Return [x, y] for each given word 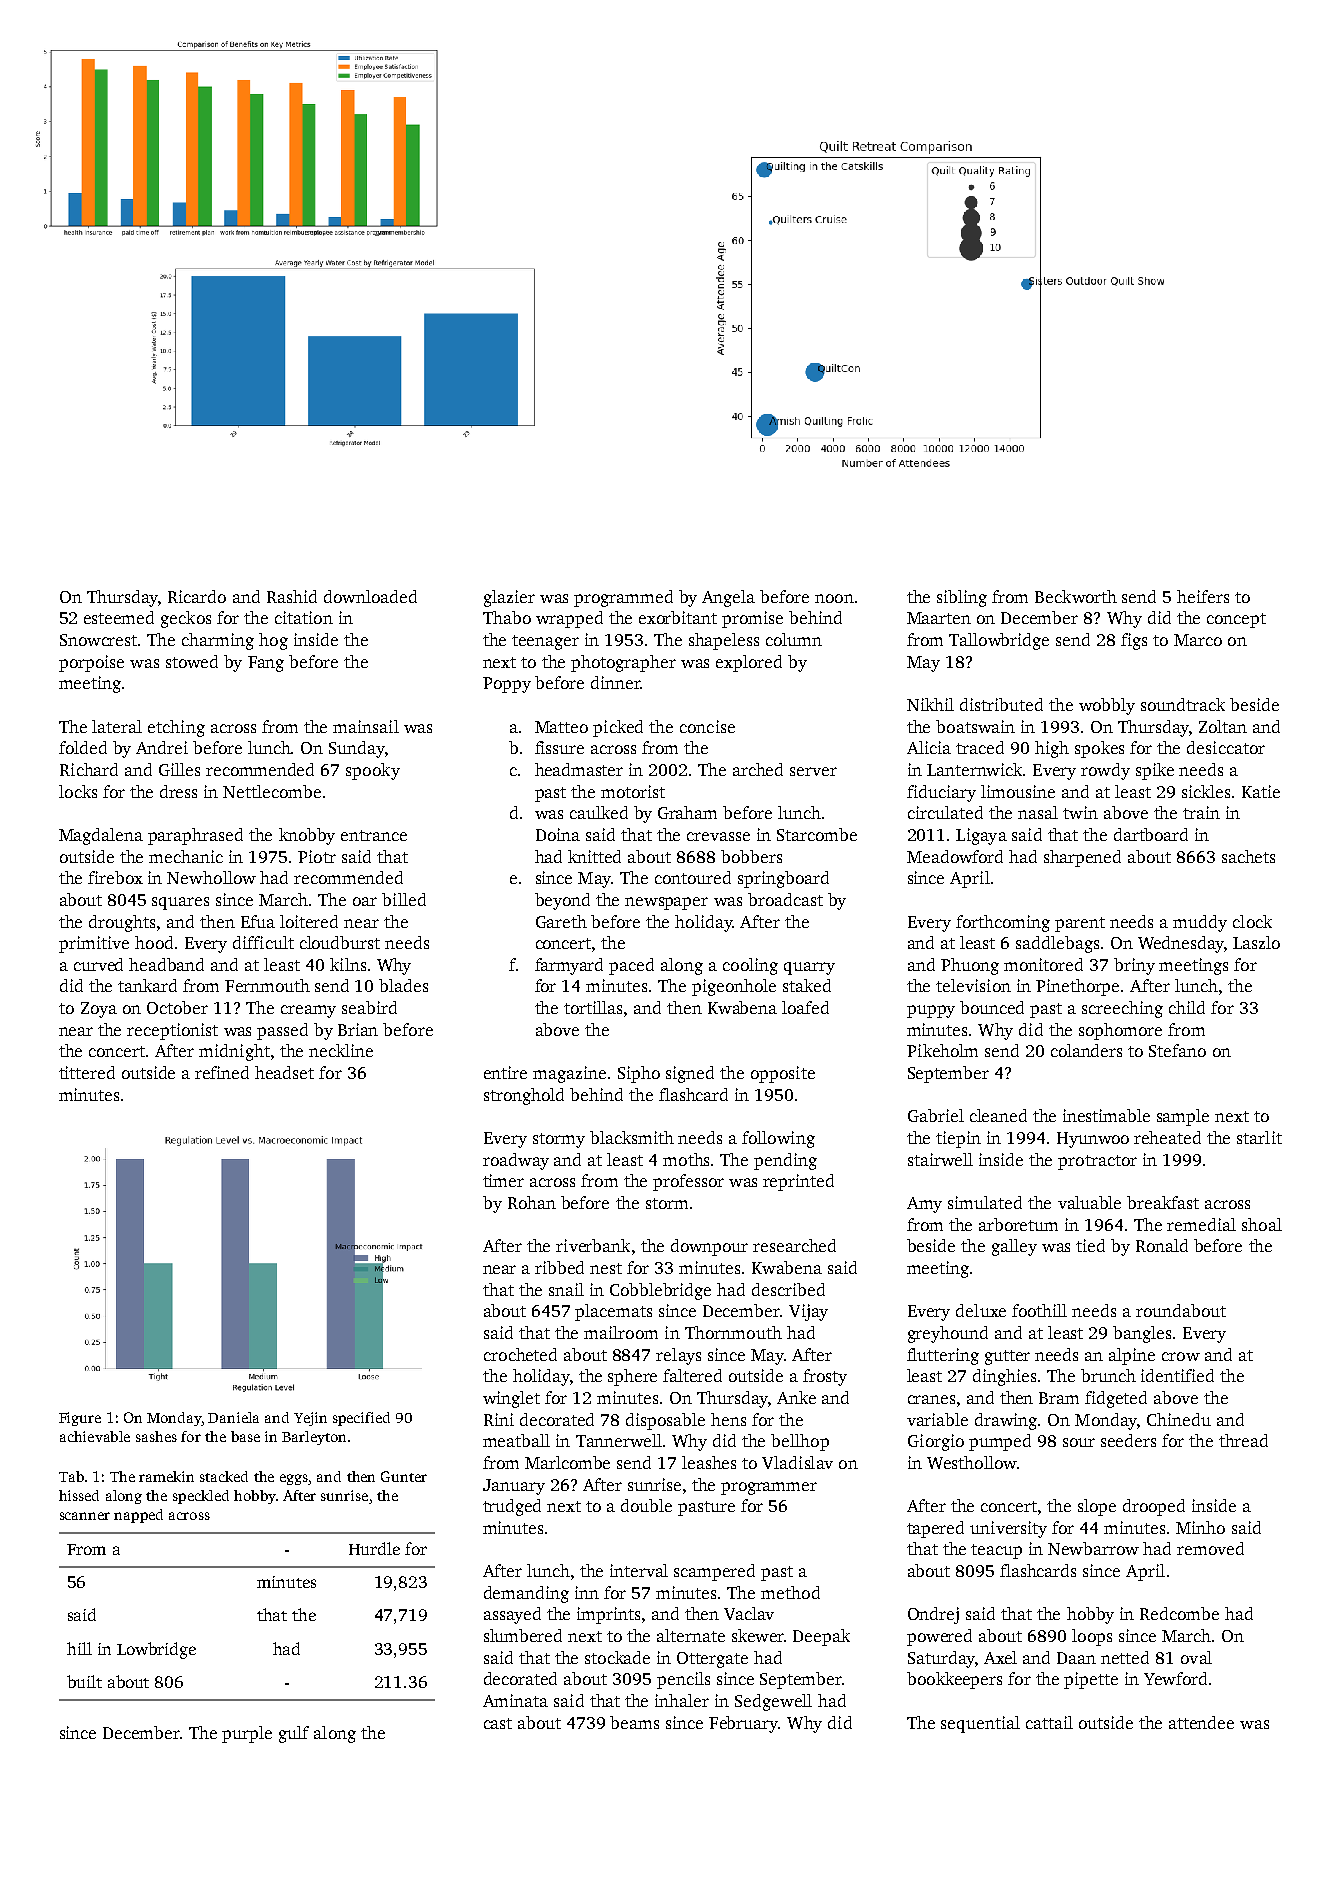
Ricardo [197, 596]
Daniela [233, 1417]
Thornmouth [733, 1332]
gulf [294, 1734]
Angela [728, 598]
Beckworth [1076, 596]
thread [1243, 1440]
